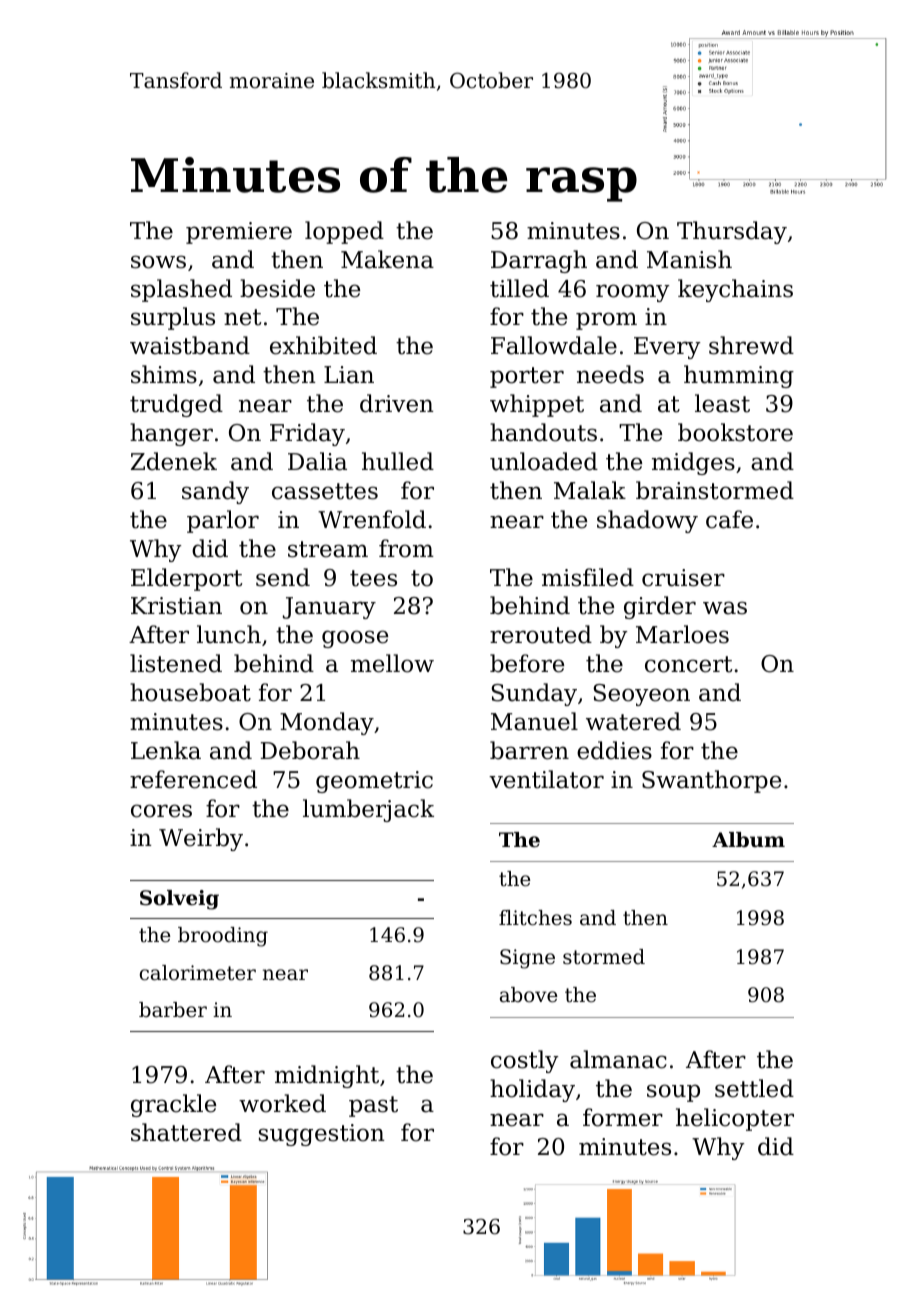 Image resolution: width=924 pixels, height=1311 pixels. Describe the element at coordinates (546, 779) in the image. I see `ventilator` at that location.
